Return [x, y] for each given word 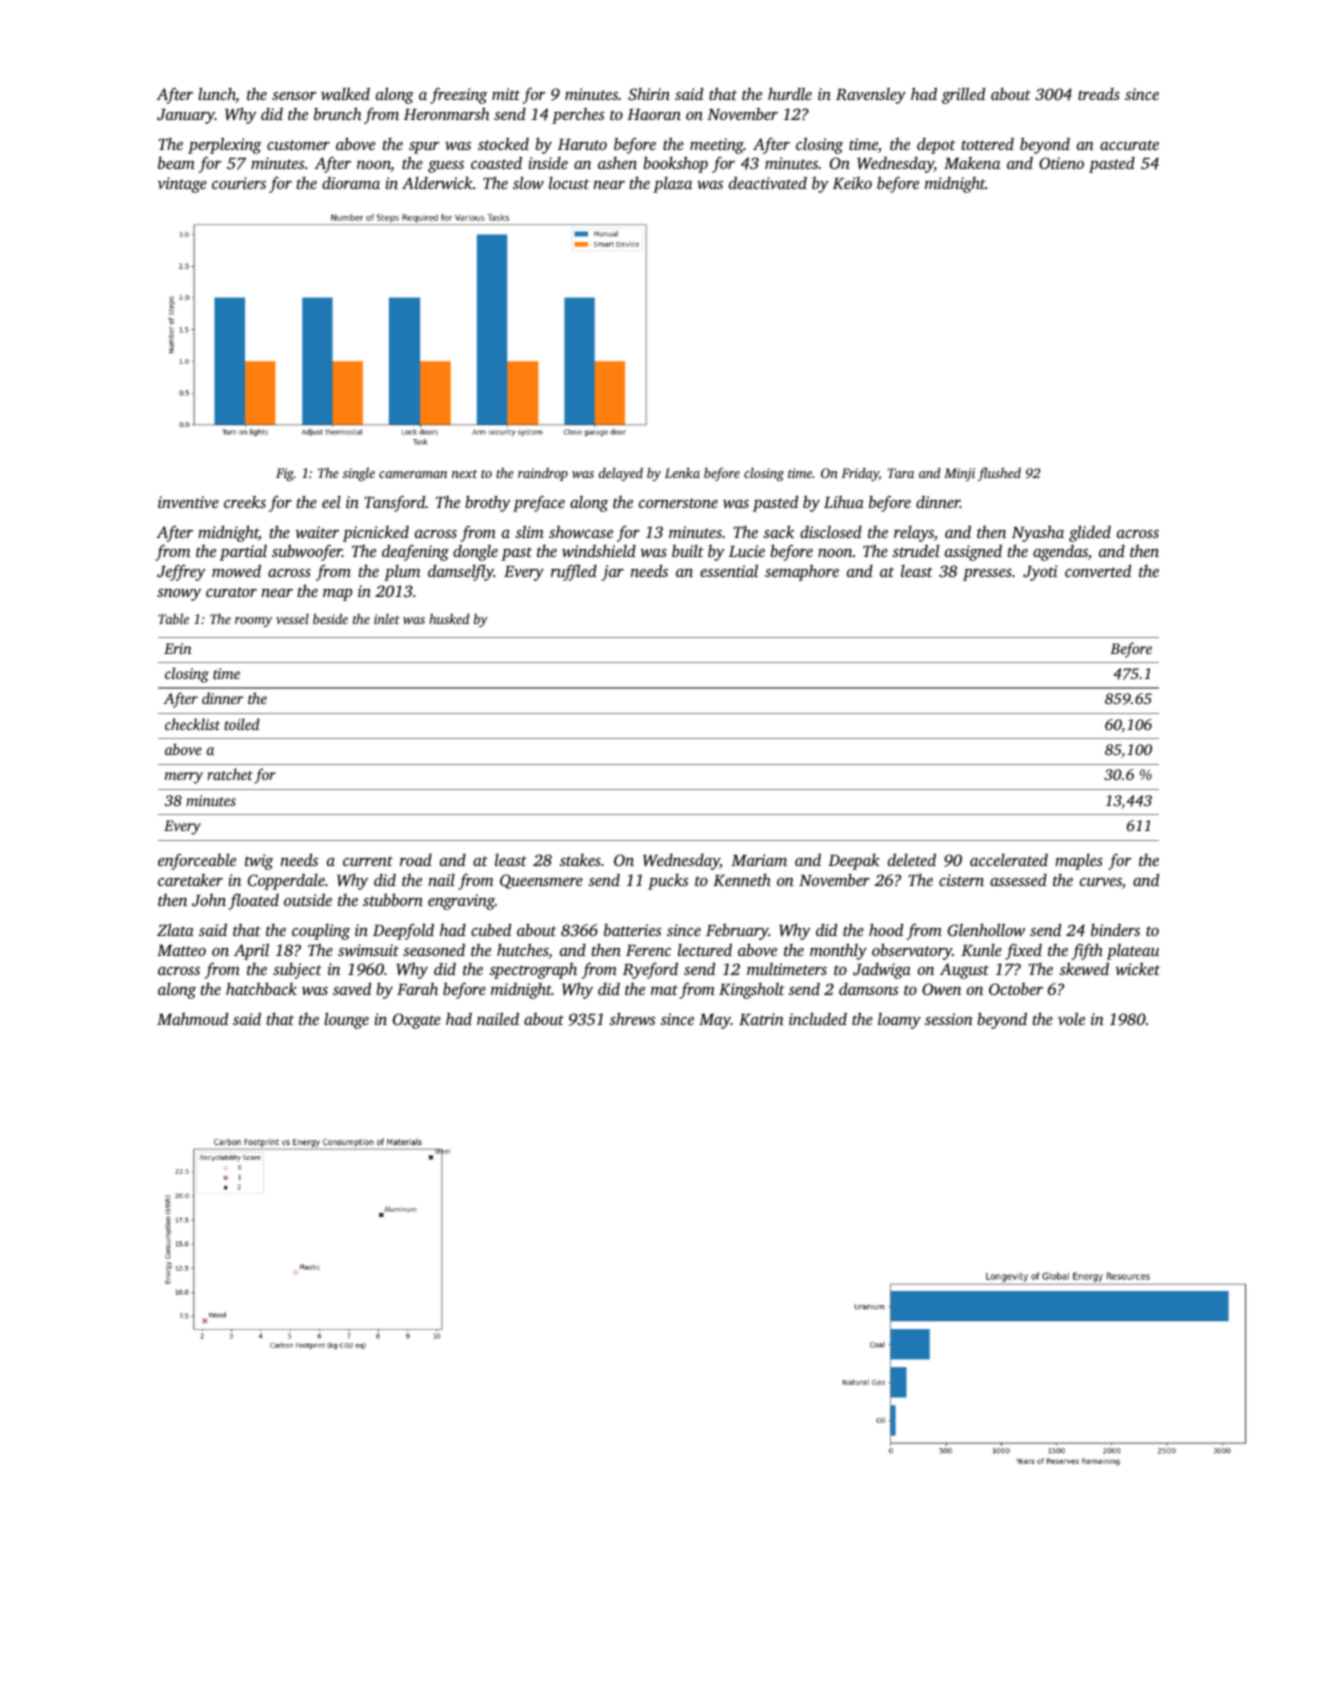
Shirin [649, 94]
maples [1079, 862]
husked [449, 618]
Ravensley [871, 96]
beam [176, 163]
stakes [580, 860]
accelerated [1009, 860]
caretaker [190, 880]
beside [330, 618]
